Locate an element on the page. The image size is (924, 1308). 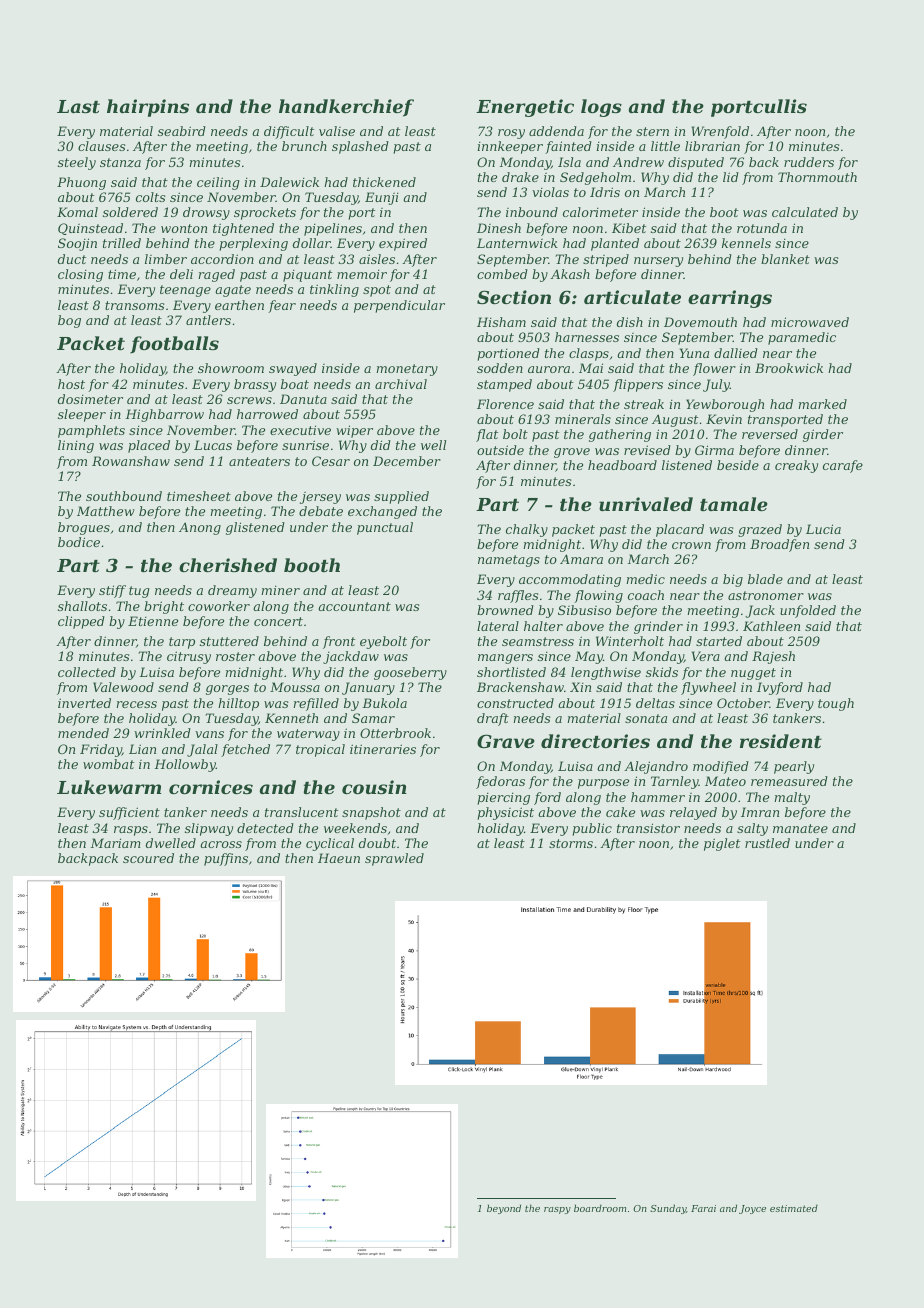
Farai is located at coordinates (703, 1208).
